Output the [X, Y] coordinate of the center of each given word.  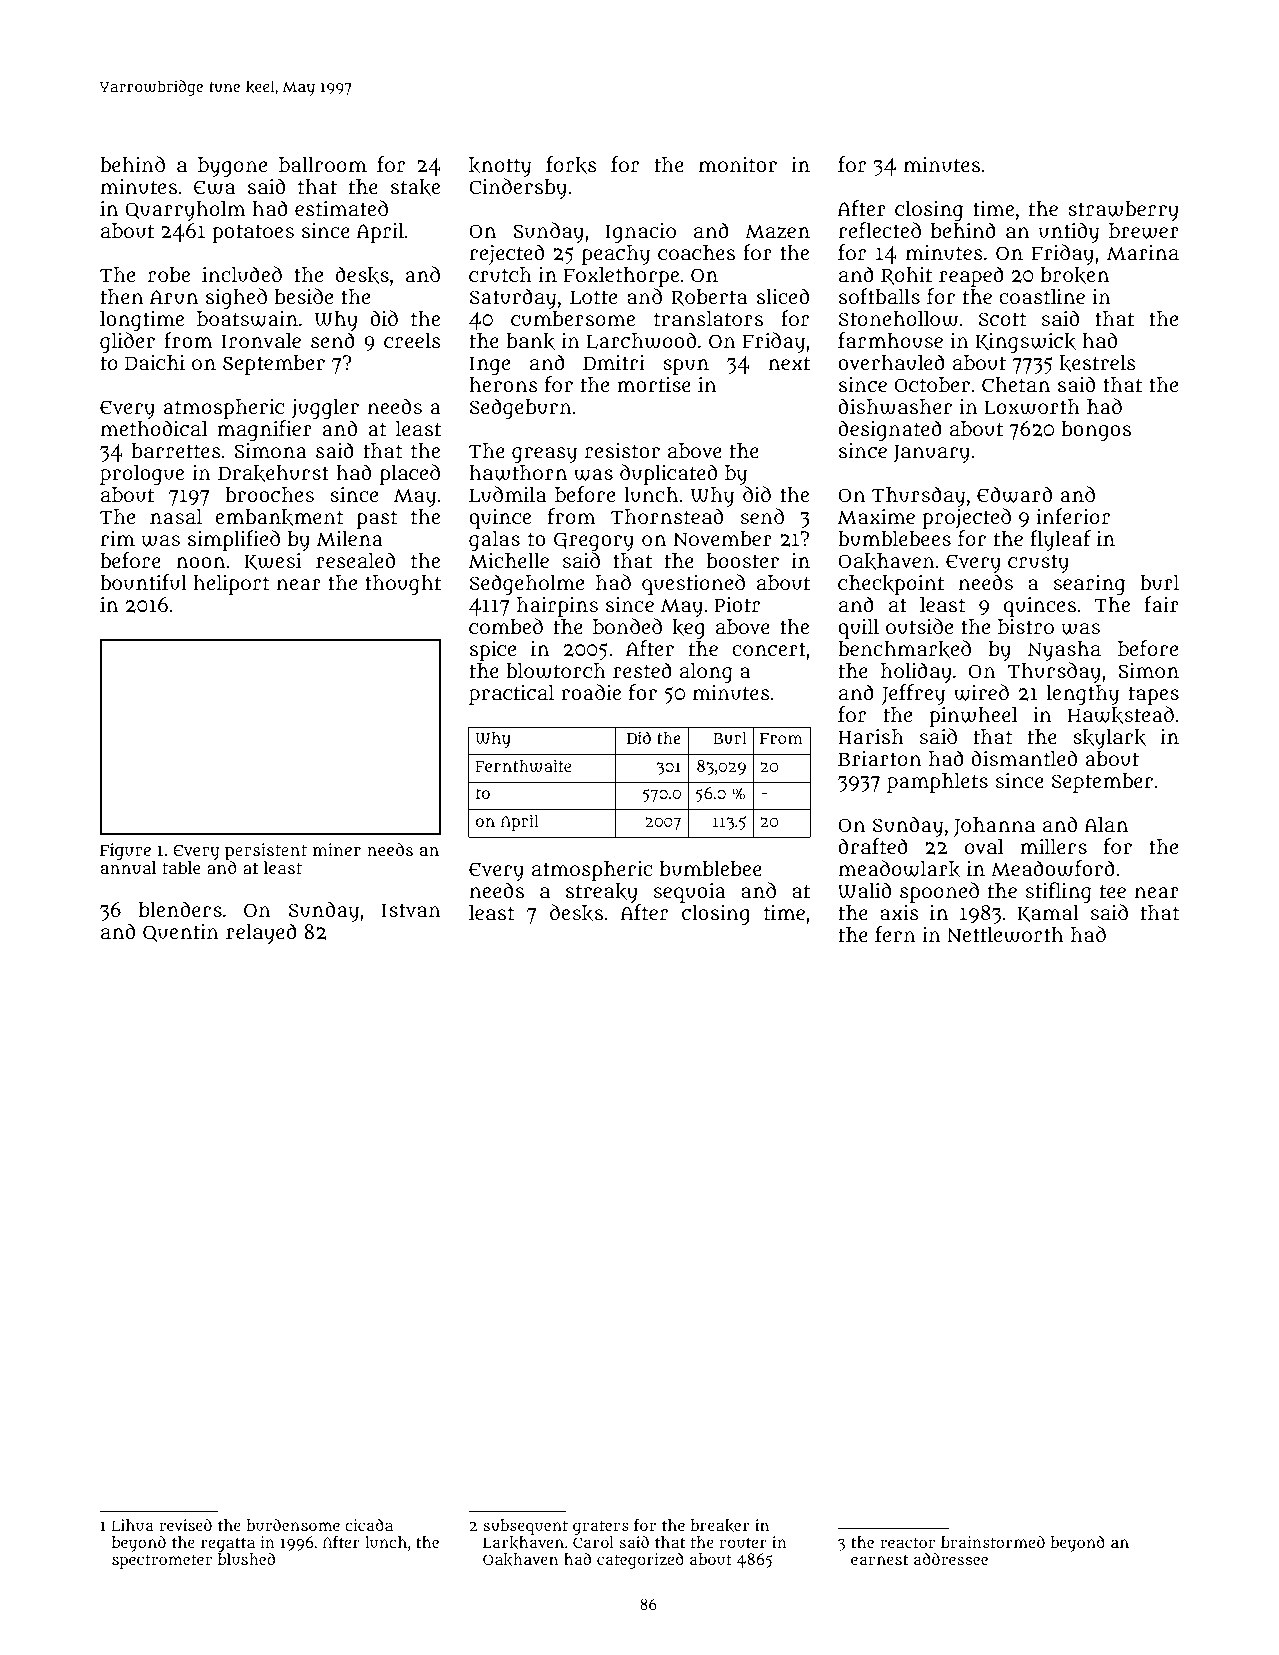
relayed [261, 933]
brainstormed [993, 1542]
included [242, 274]
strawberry [1123, 211]
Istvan [411, 910]
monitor [738, 164]
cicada [369, 1525]
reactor [907, 1542]
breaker [720, 1525]
